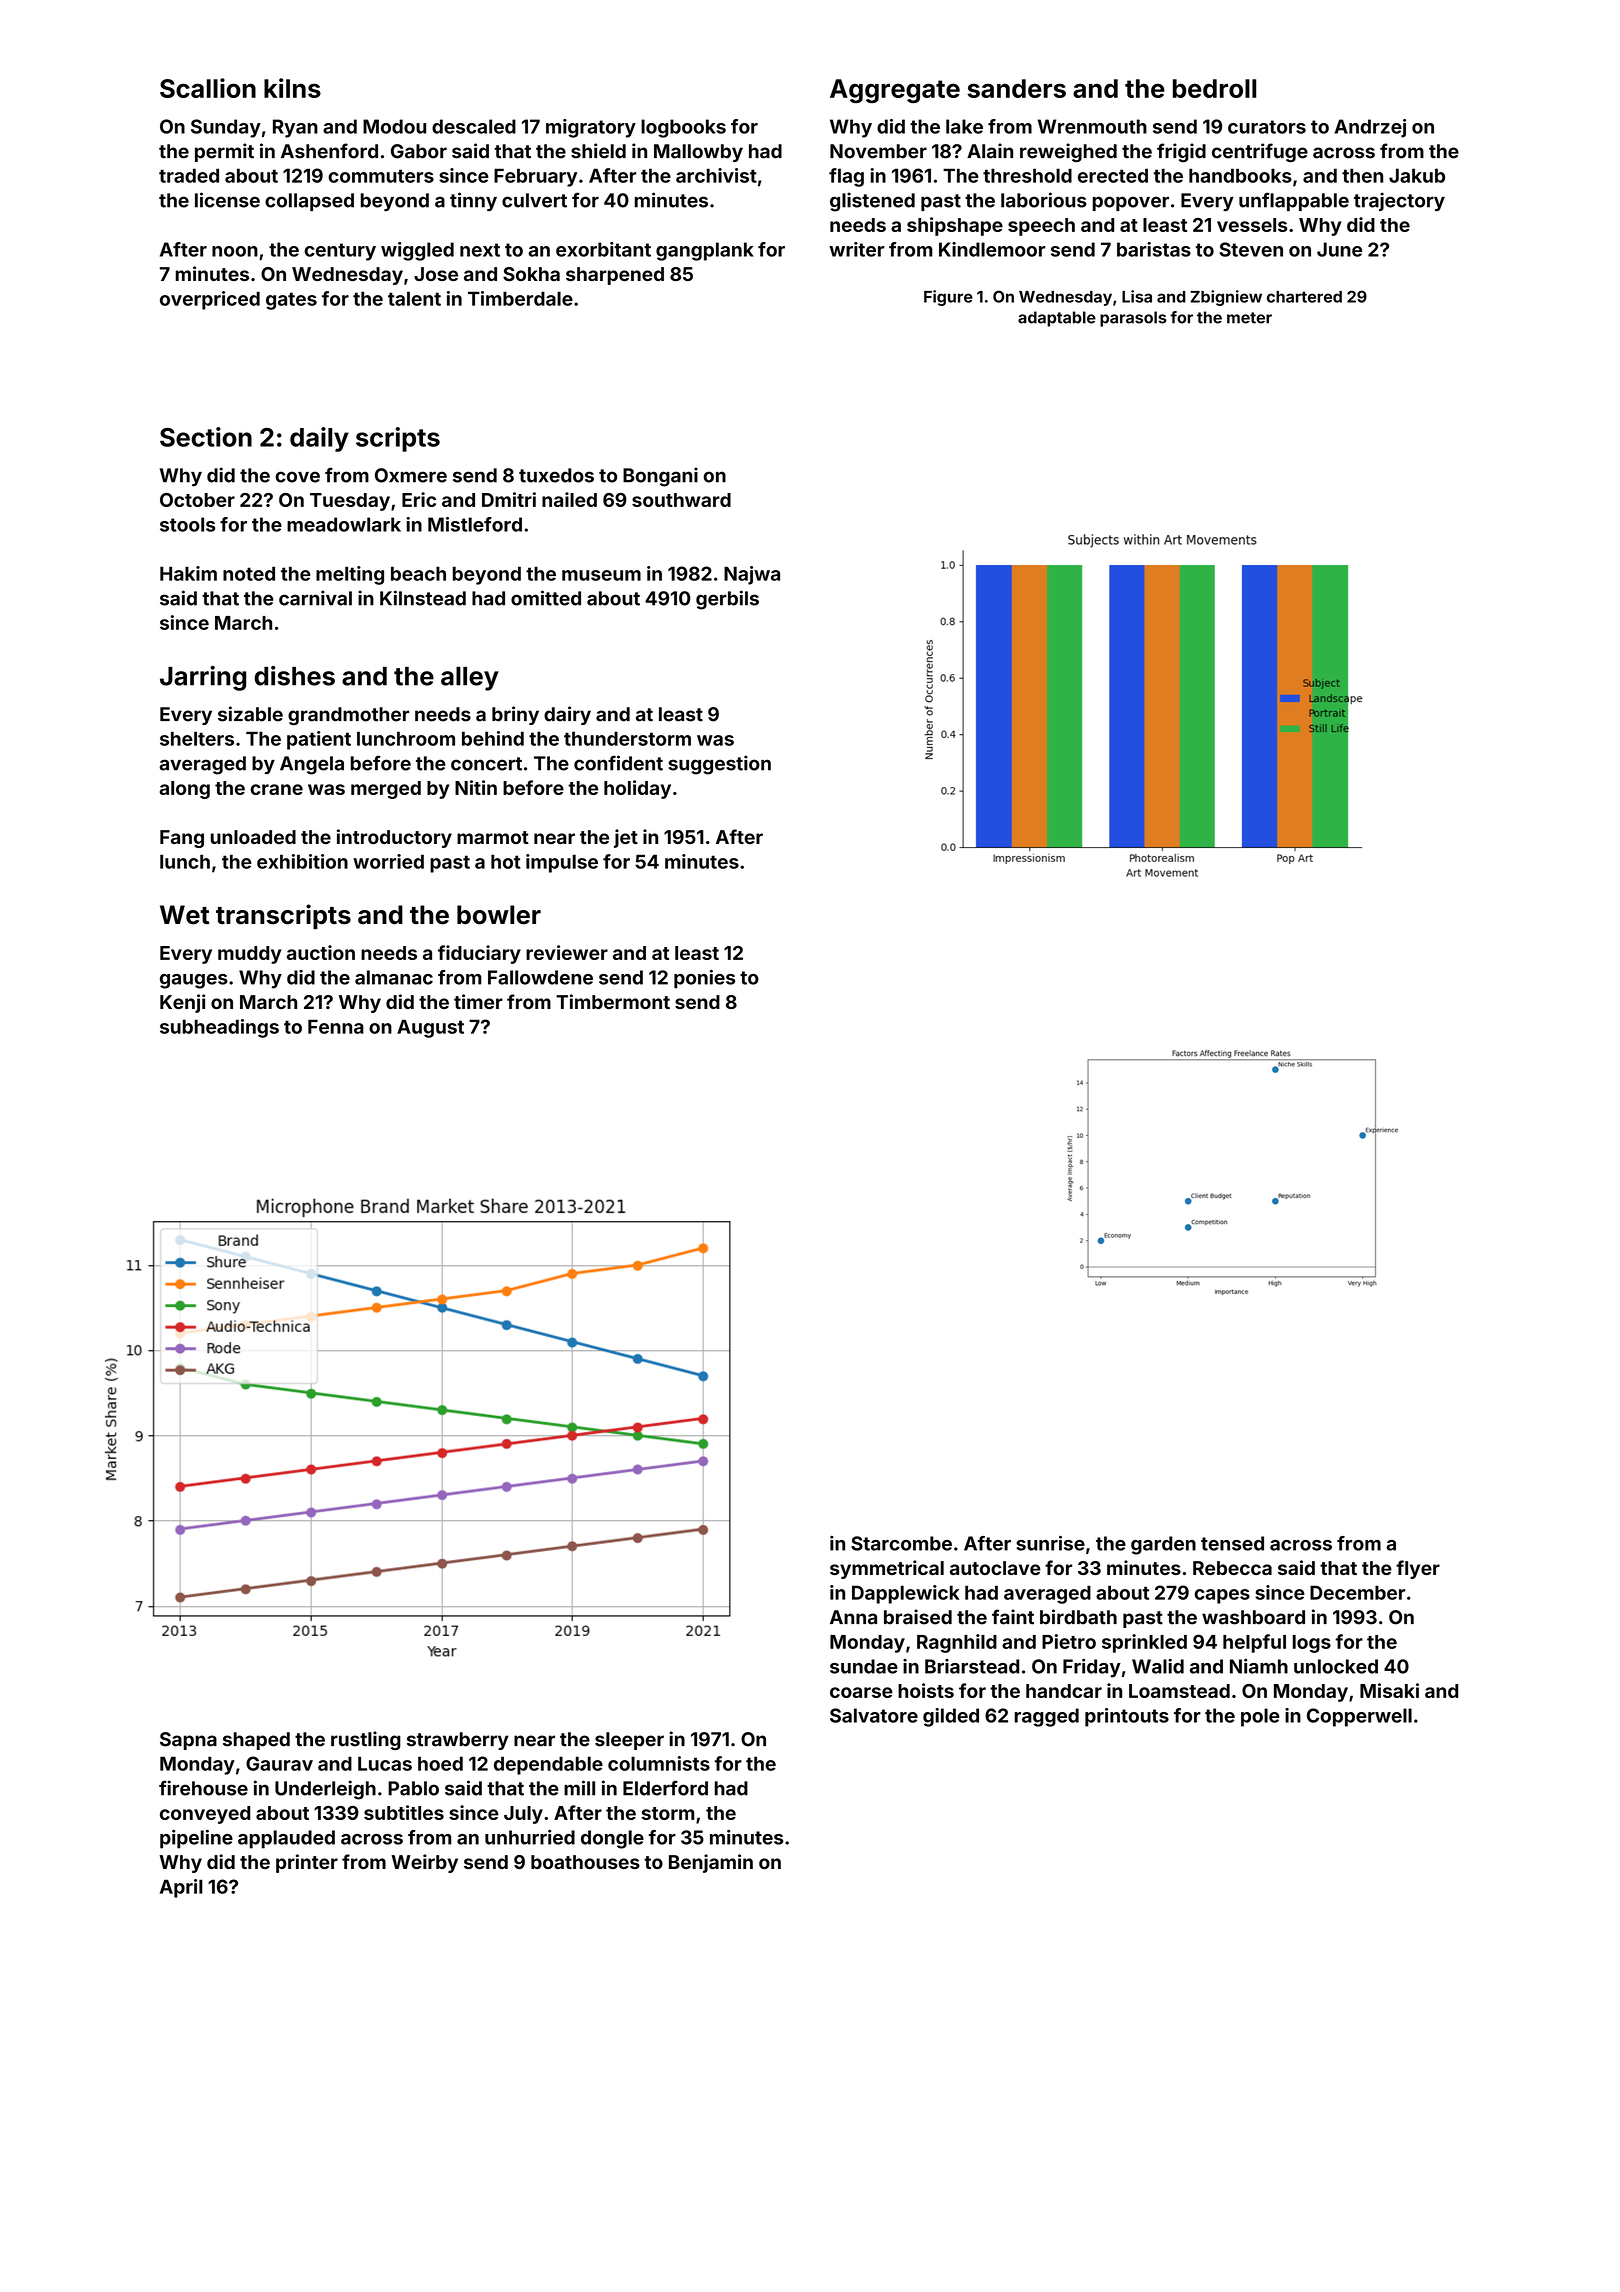  What do you see at coordinates (458, 1741) in the screenshot?
I see `strawberry` at bounding box center [458, 1741].
